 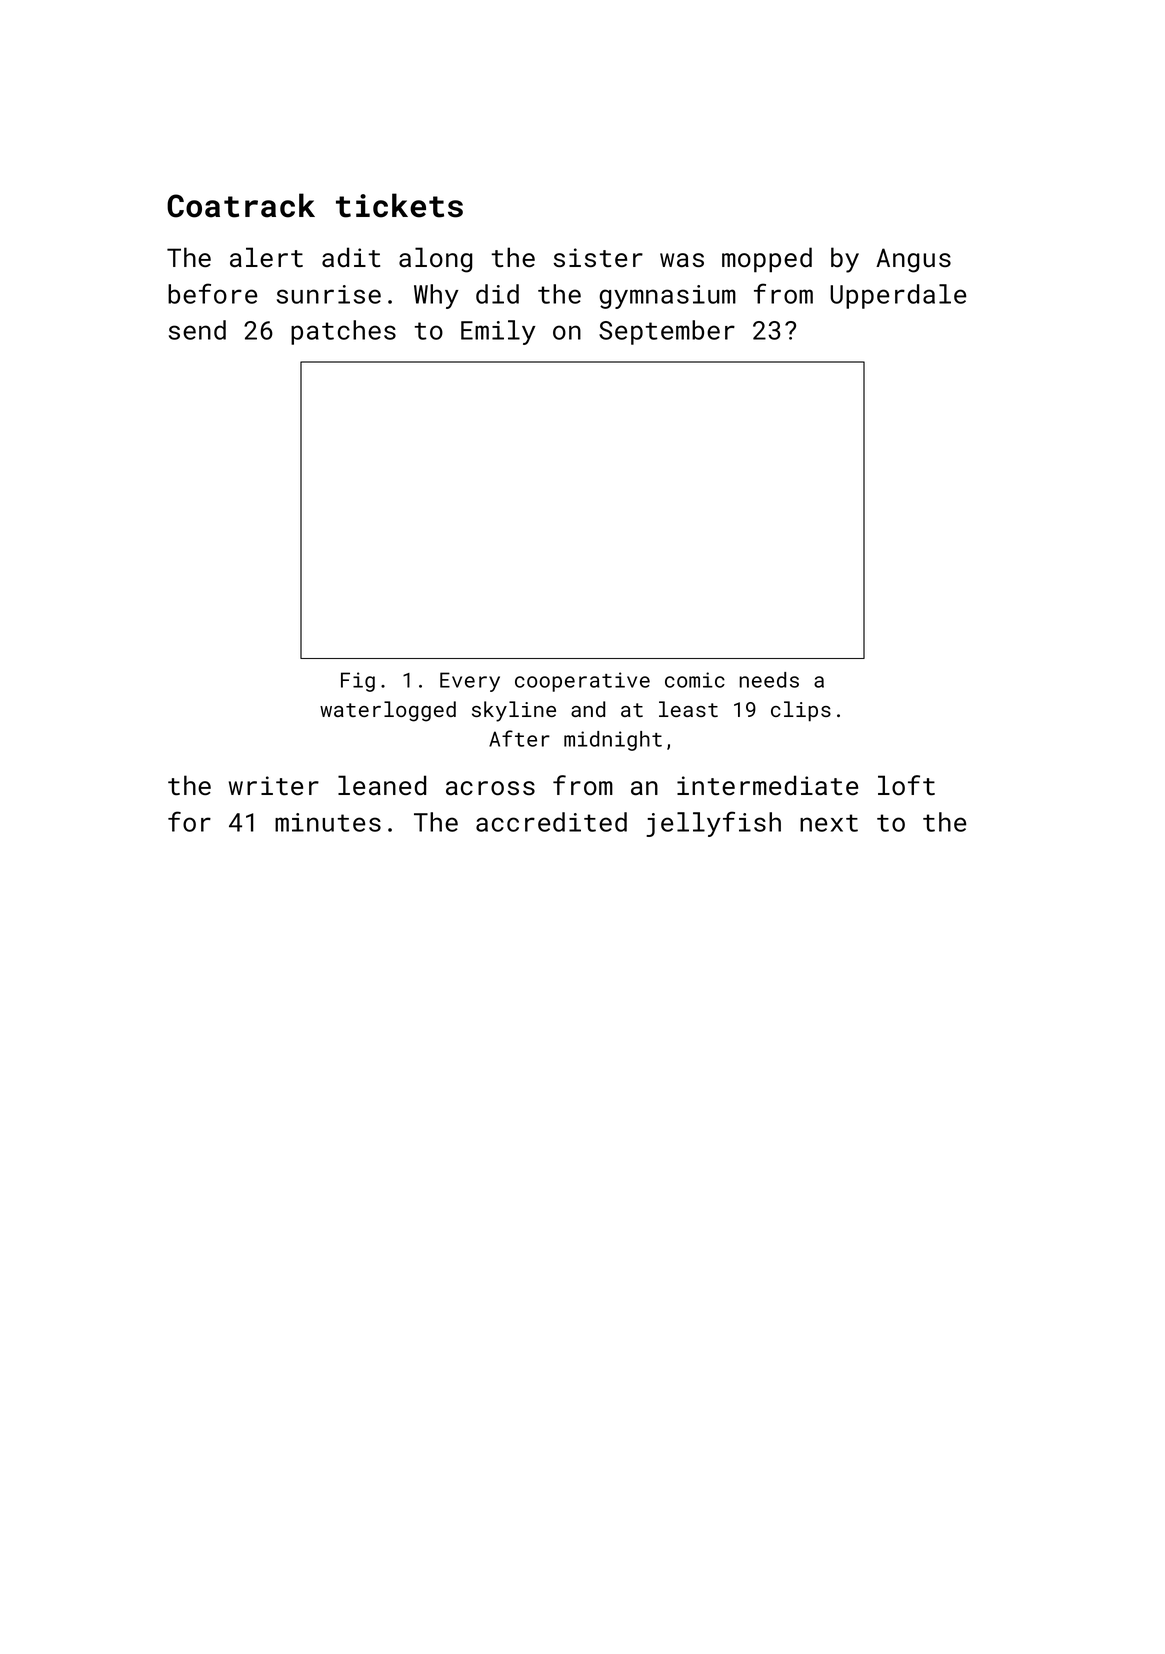 I want to click on Fig, so click(x=358, y=682).
